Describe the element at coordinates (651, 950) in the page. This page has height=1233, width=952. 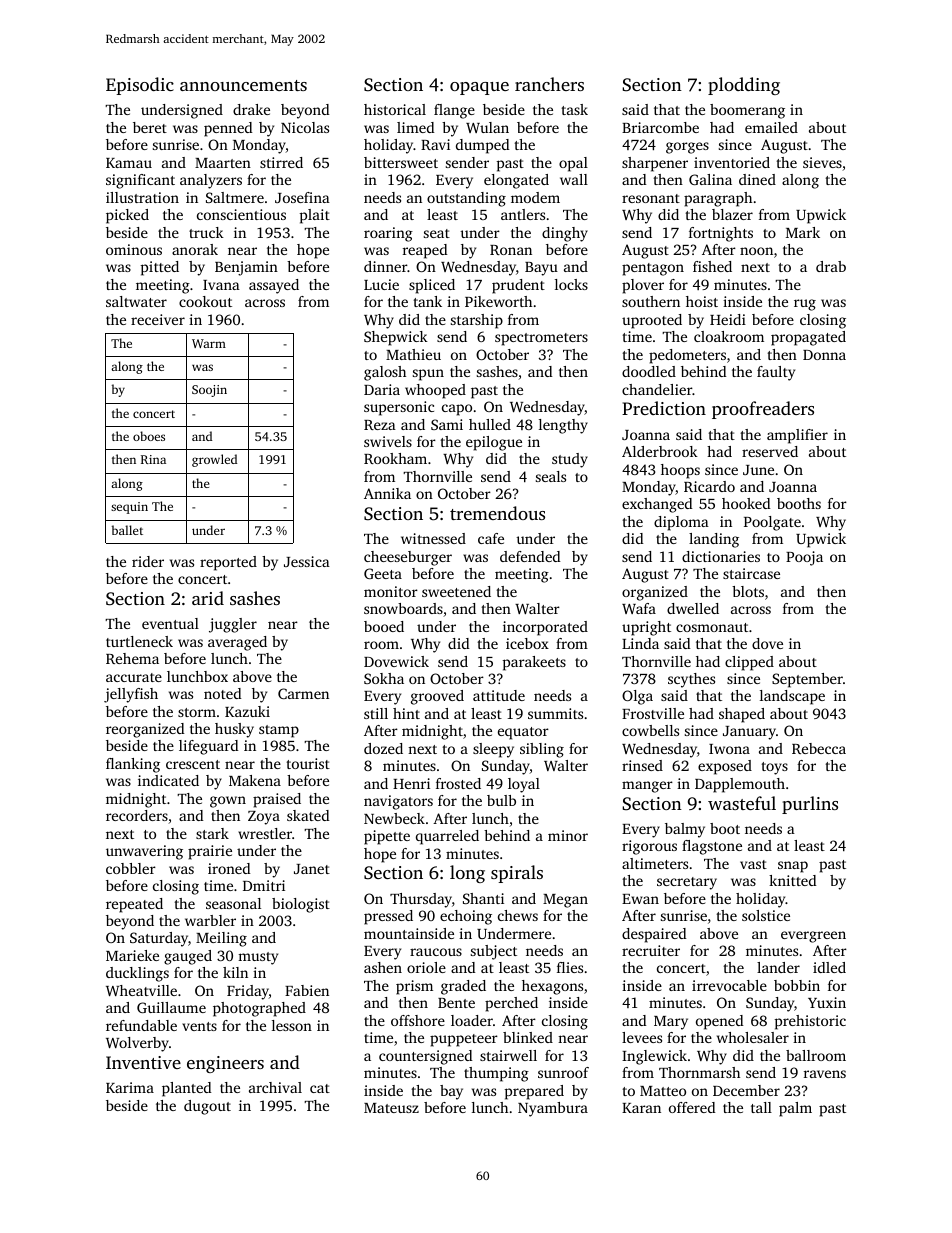
I see `recruiter` at that location.
